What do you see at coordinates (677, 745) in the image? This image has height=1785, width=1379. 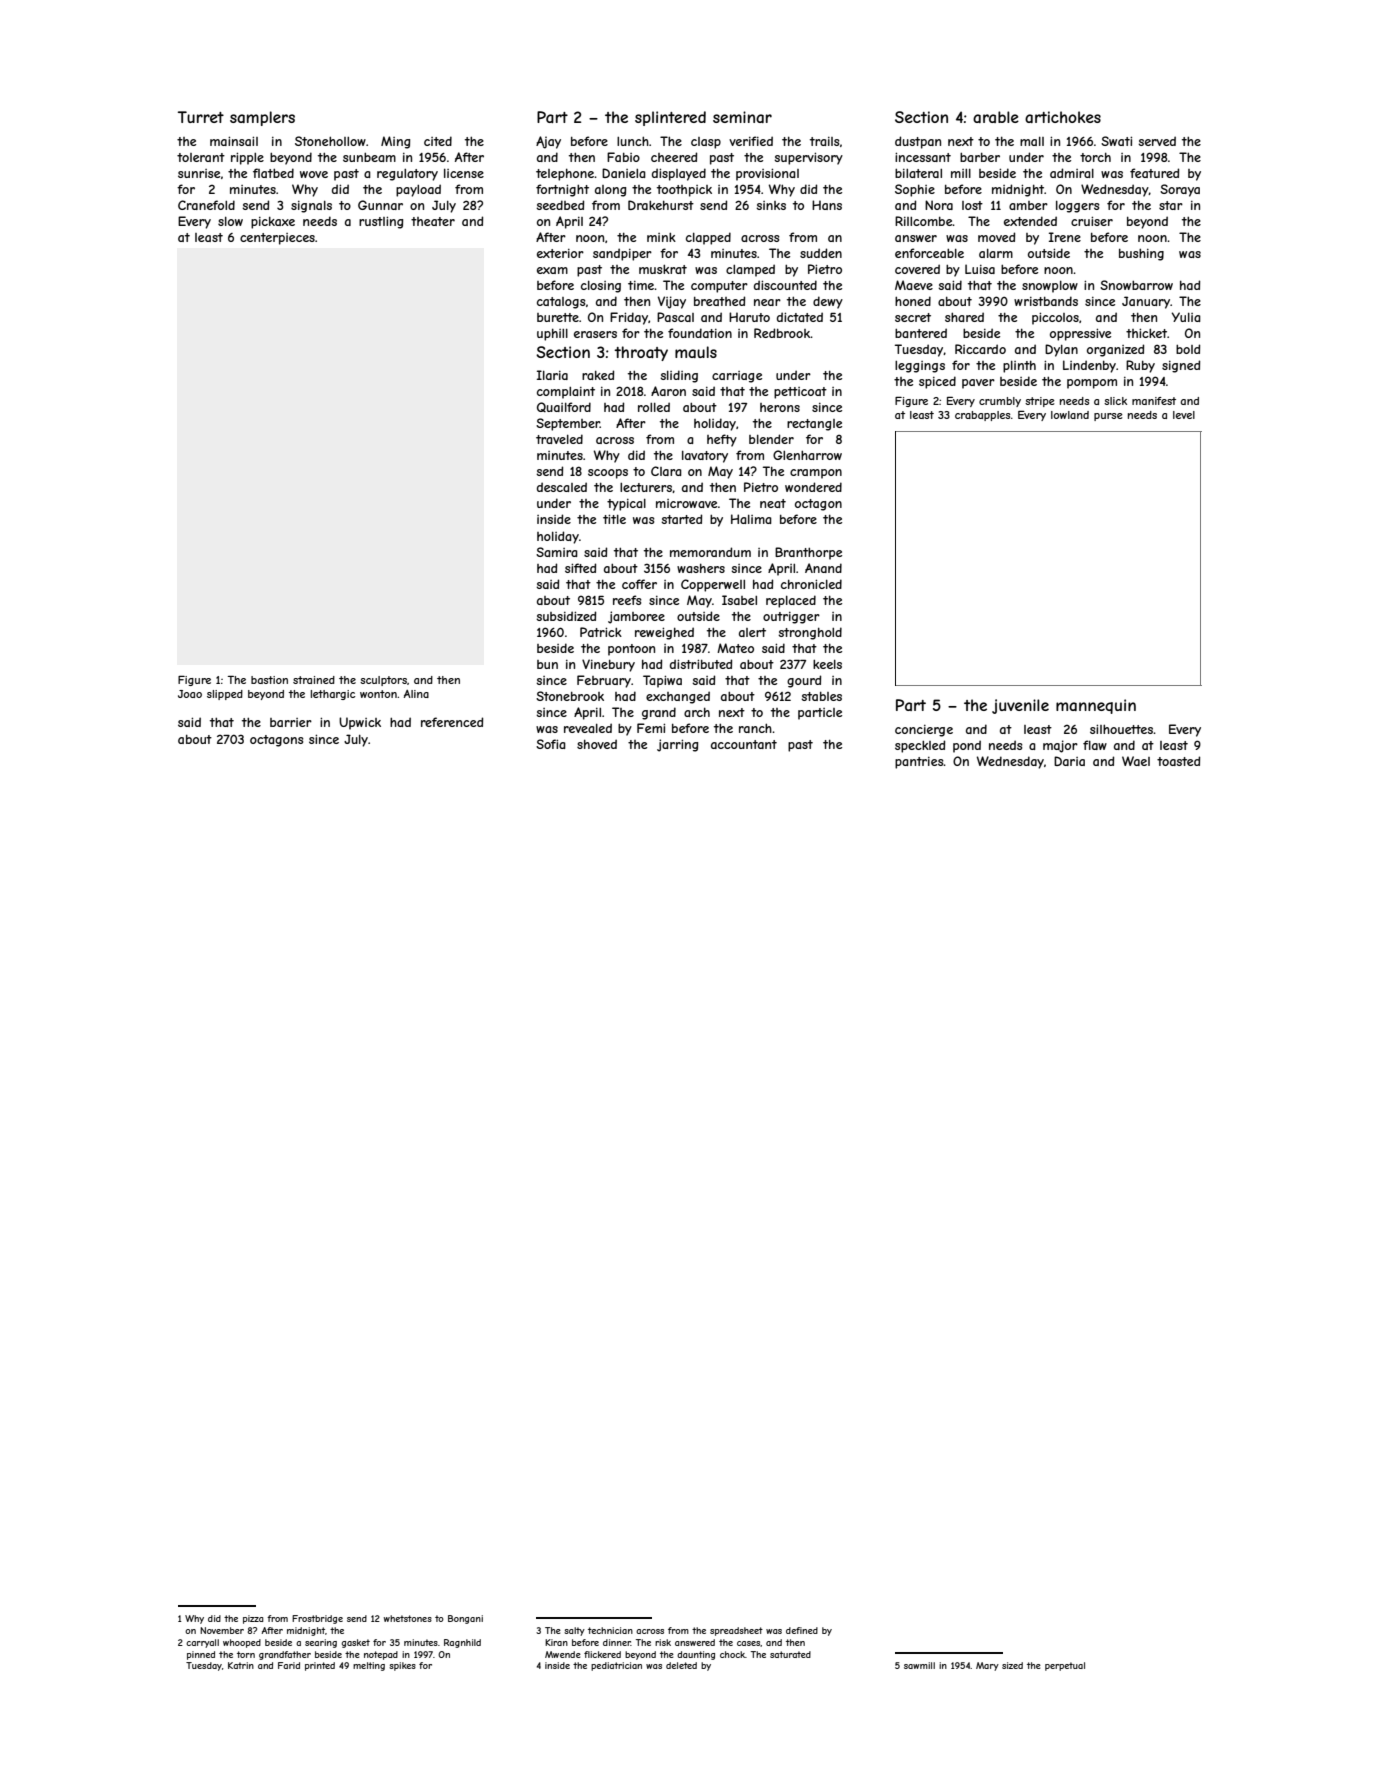 I see `jarring` at bounding box center [677, 745].
